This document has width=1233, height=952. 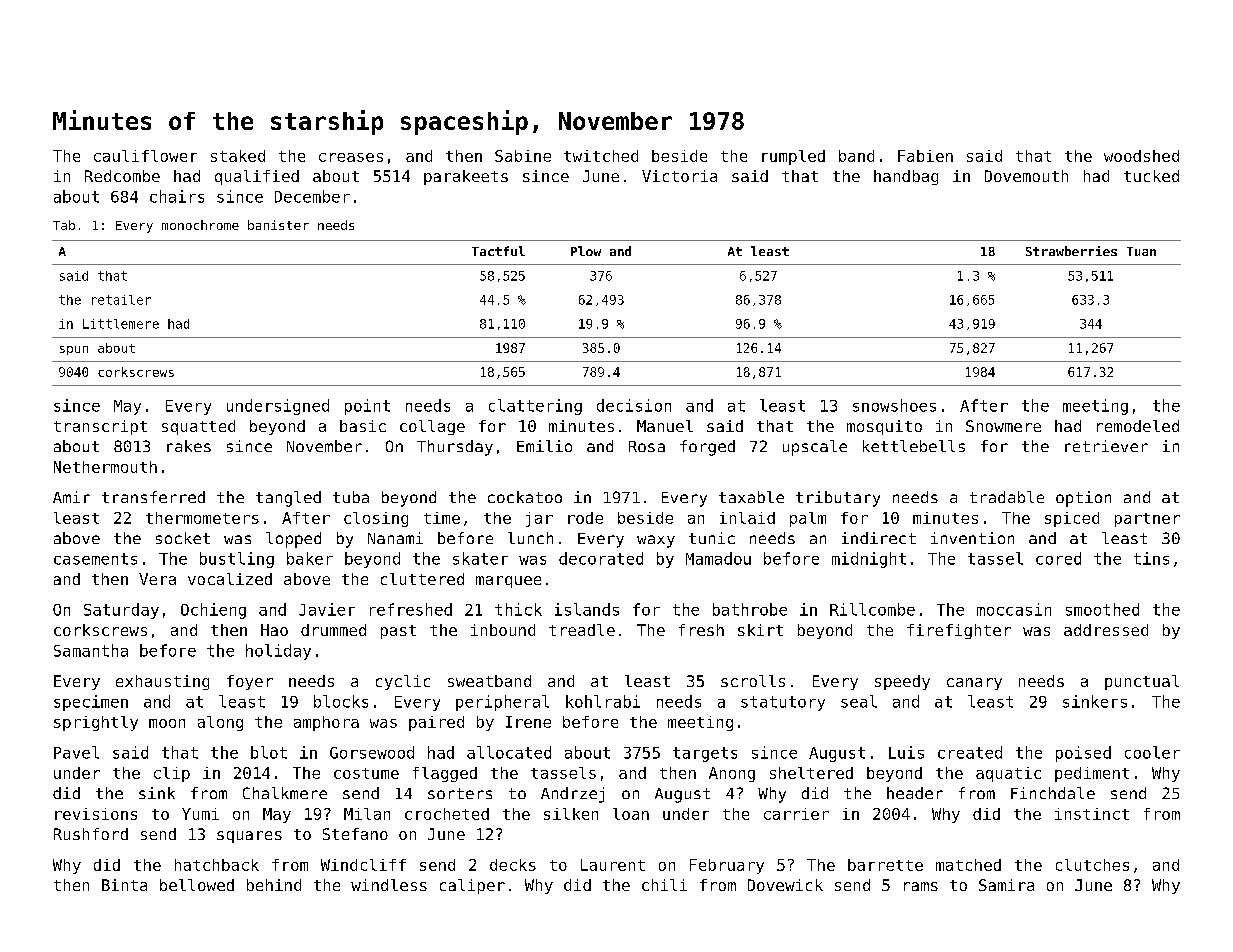 I want to click on retailer, so click(x=121, y=300).
